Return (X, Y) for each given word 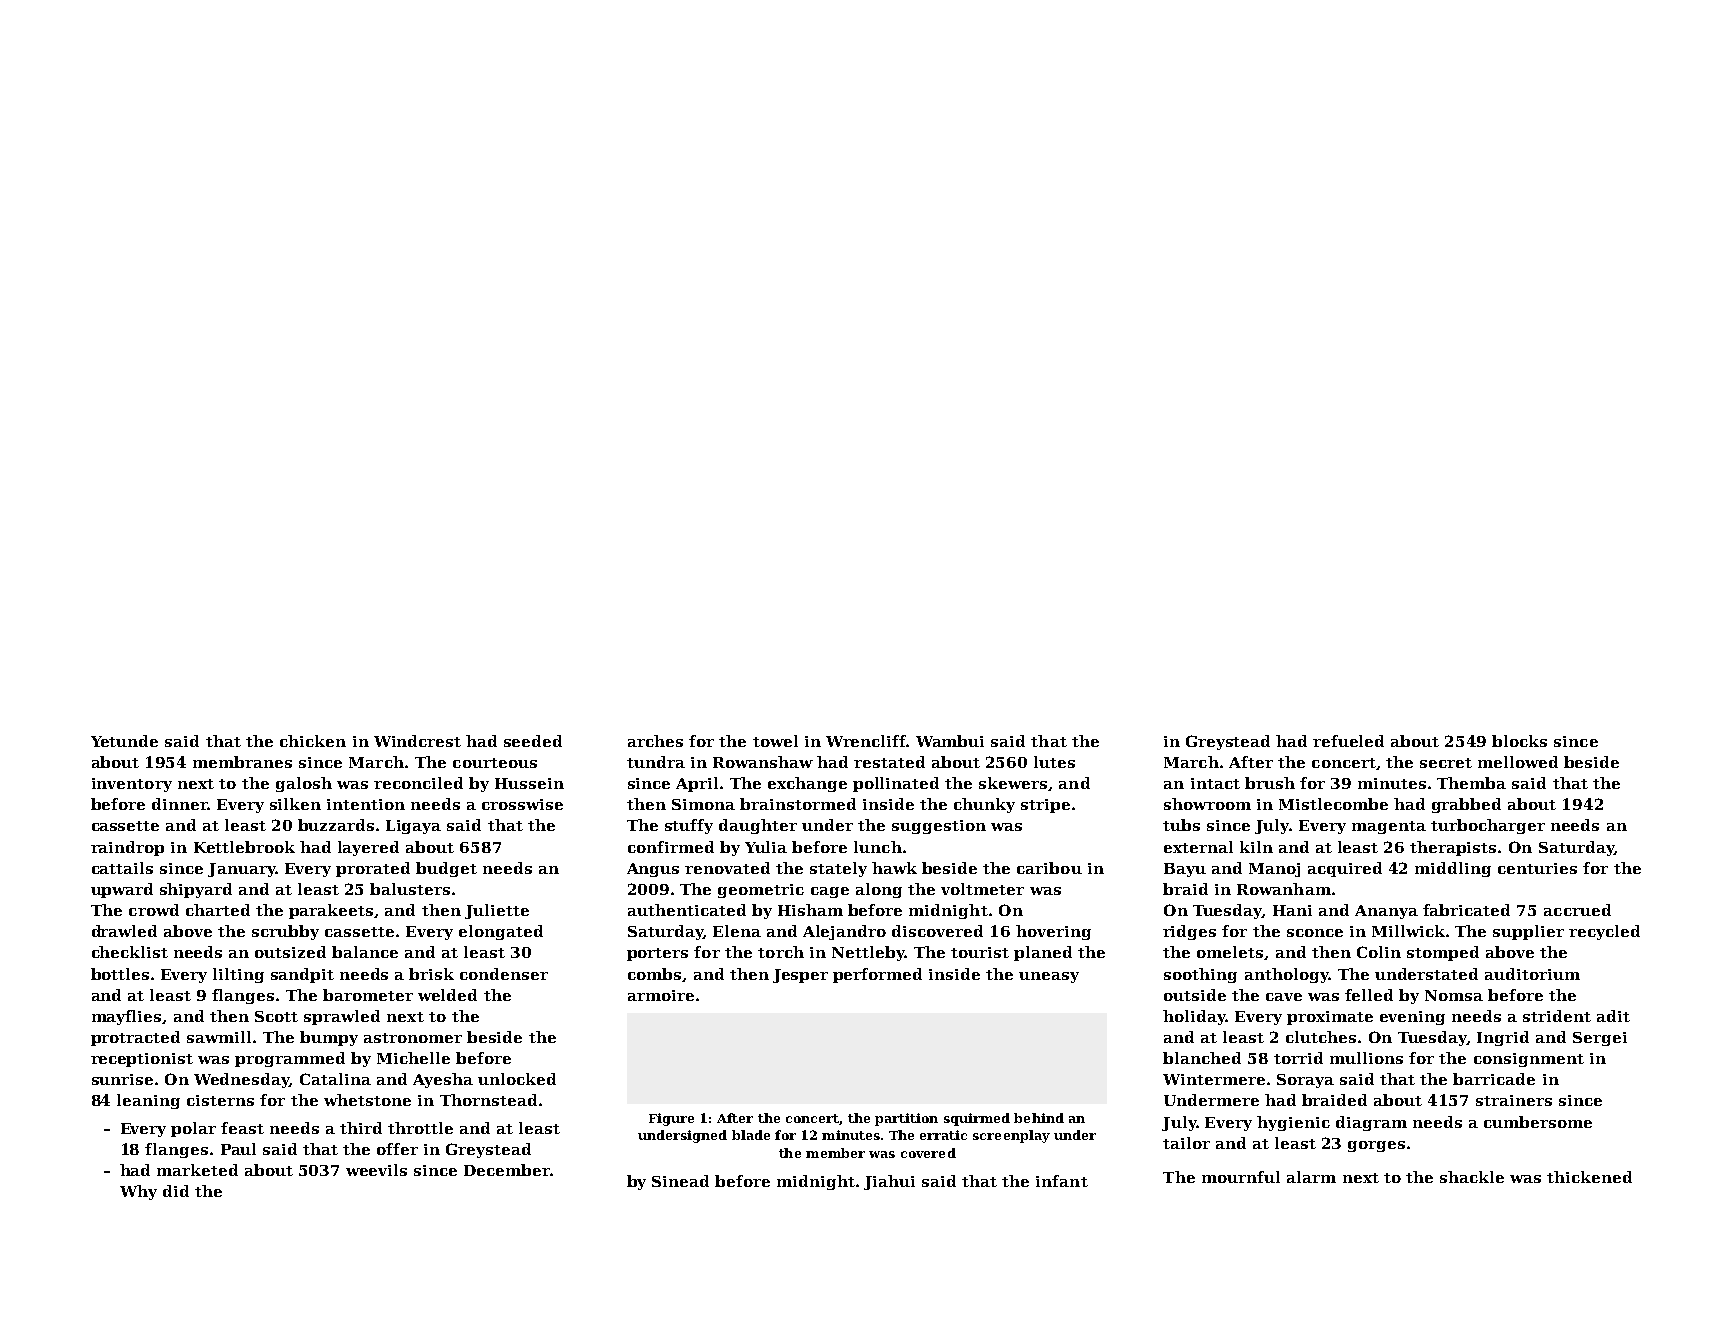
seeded (533, 741)
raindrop (127, 848)
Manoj (1274, 870)
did (176, 1191)
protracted (135, 1038)
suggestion (939, 827)
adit (1613, 1016)
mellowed (1518, 762)
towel (775, 741)
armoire (661, 995)
